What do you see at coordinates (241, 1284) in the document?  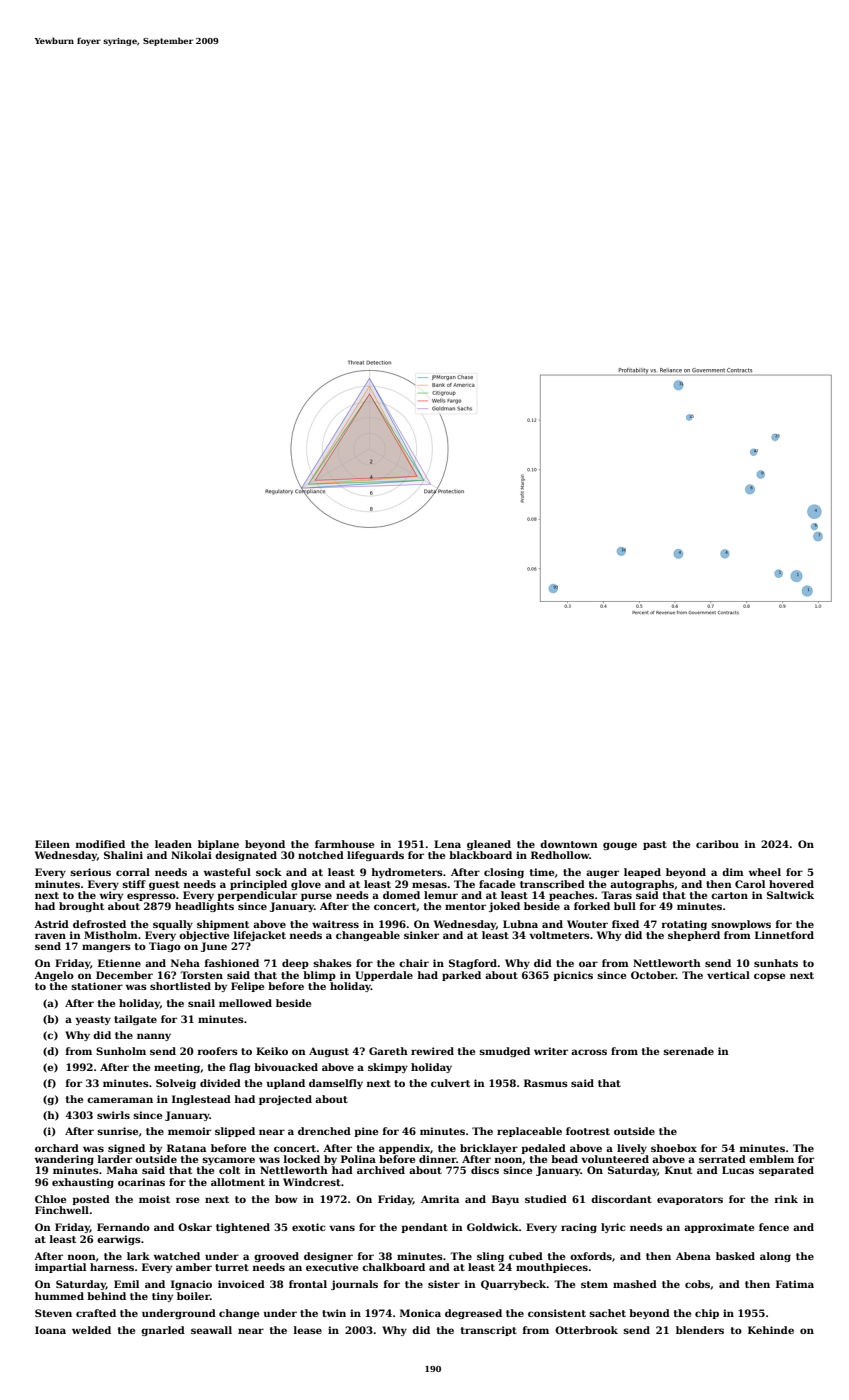 I see `invoiced` at bounding box center [241, 1284].
